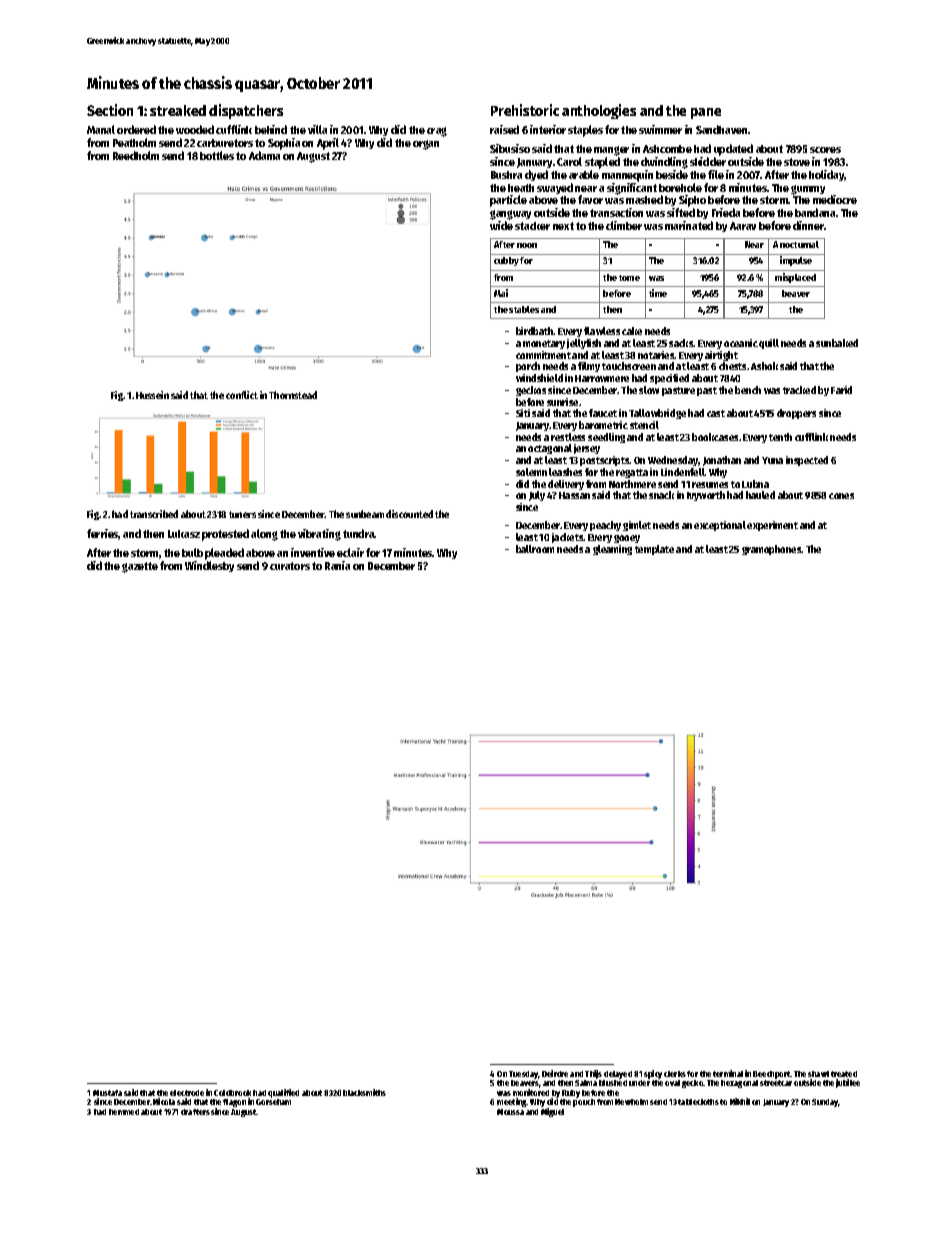 The height and width of the page is (1233, 952). I want to click on birdbath, so click(535, 331).
